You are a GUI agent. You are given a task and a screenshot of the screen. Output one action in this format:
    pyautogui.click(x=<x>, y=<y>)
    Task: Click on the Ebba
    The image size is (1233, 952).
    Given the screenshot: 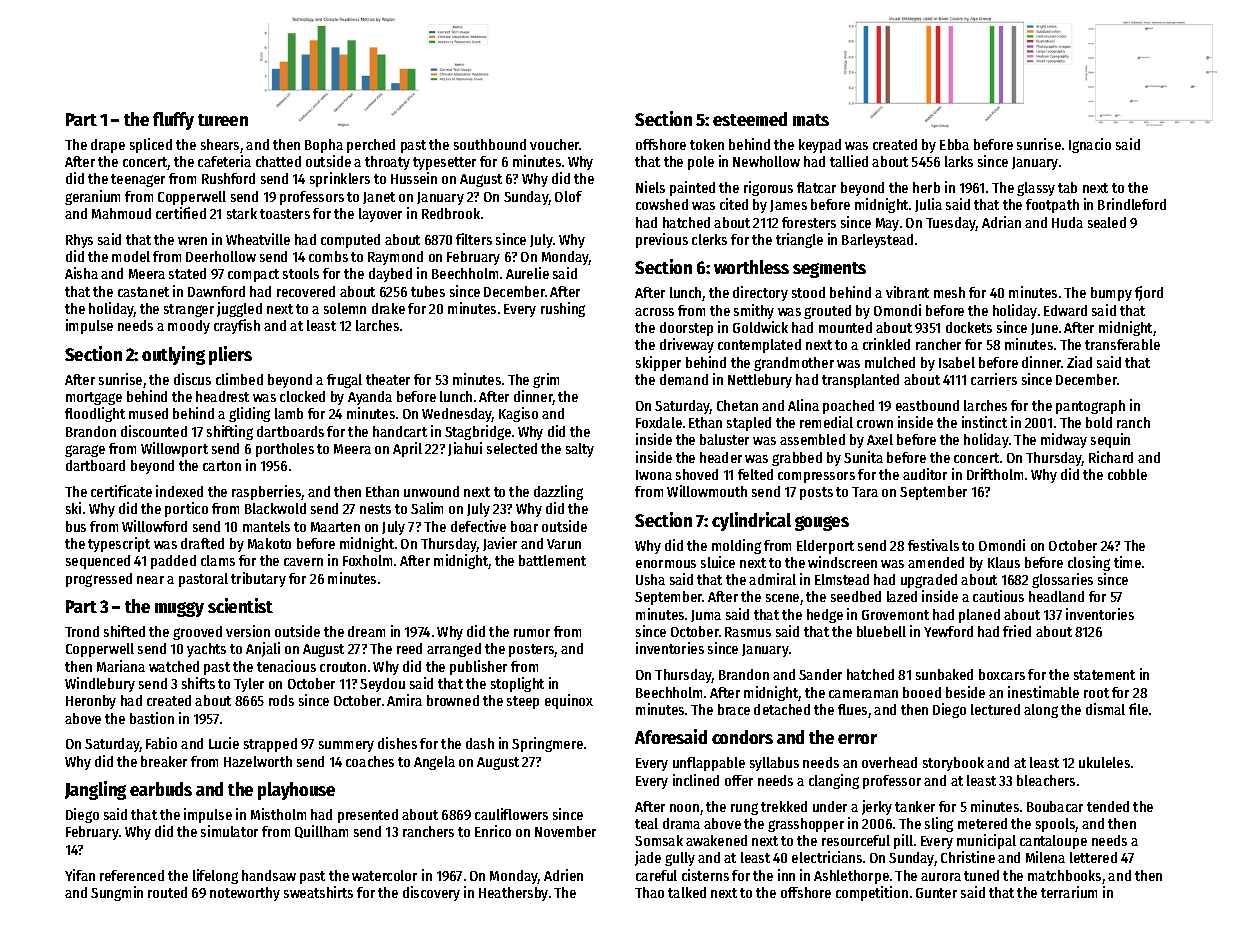 What is the action you would take?
    pyautogui.click(x=954, y=144)
